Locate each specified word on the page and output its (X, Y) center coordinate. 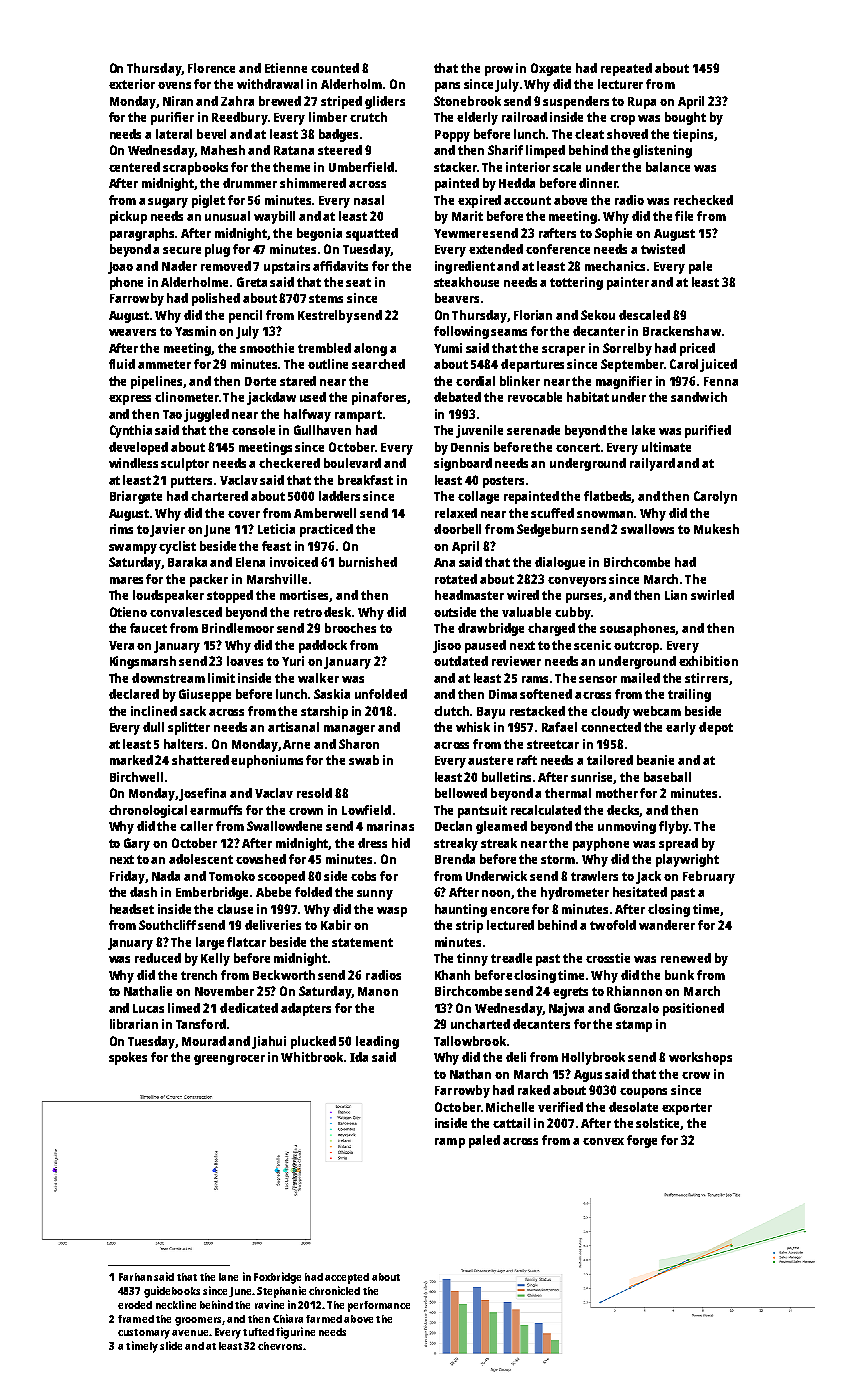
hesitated (640, 892)
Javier (167, 530)
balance (668, 167)
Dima (503, 694)
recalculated (546, 810)
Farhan (135, 1277)
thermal (568, 793)
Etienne (286, 68)
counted (335, 68)
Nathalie (148, 991)
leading (377, 1042)
